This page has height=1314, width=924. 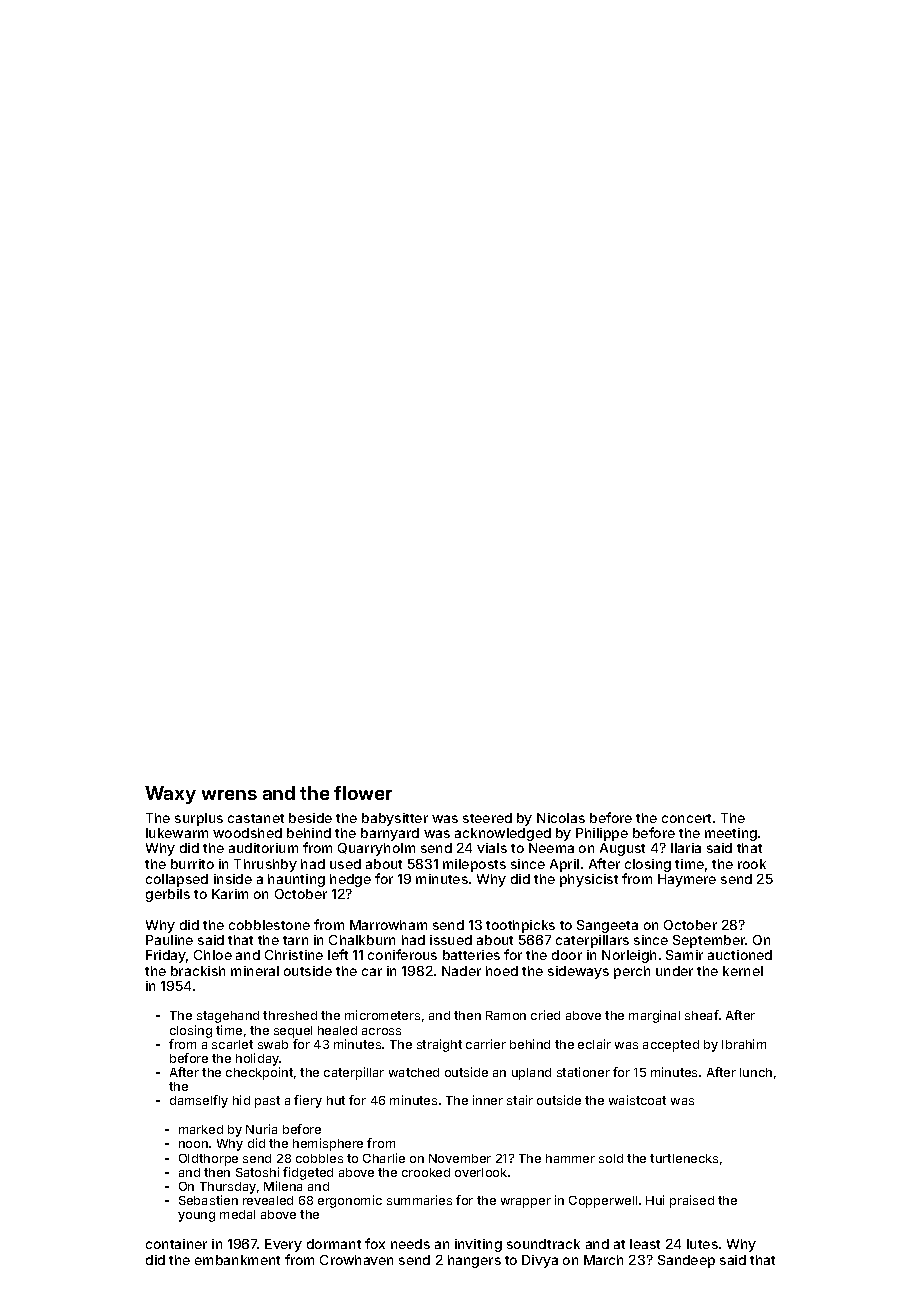 I want to click on flower, so click(x=363, y=793).
